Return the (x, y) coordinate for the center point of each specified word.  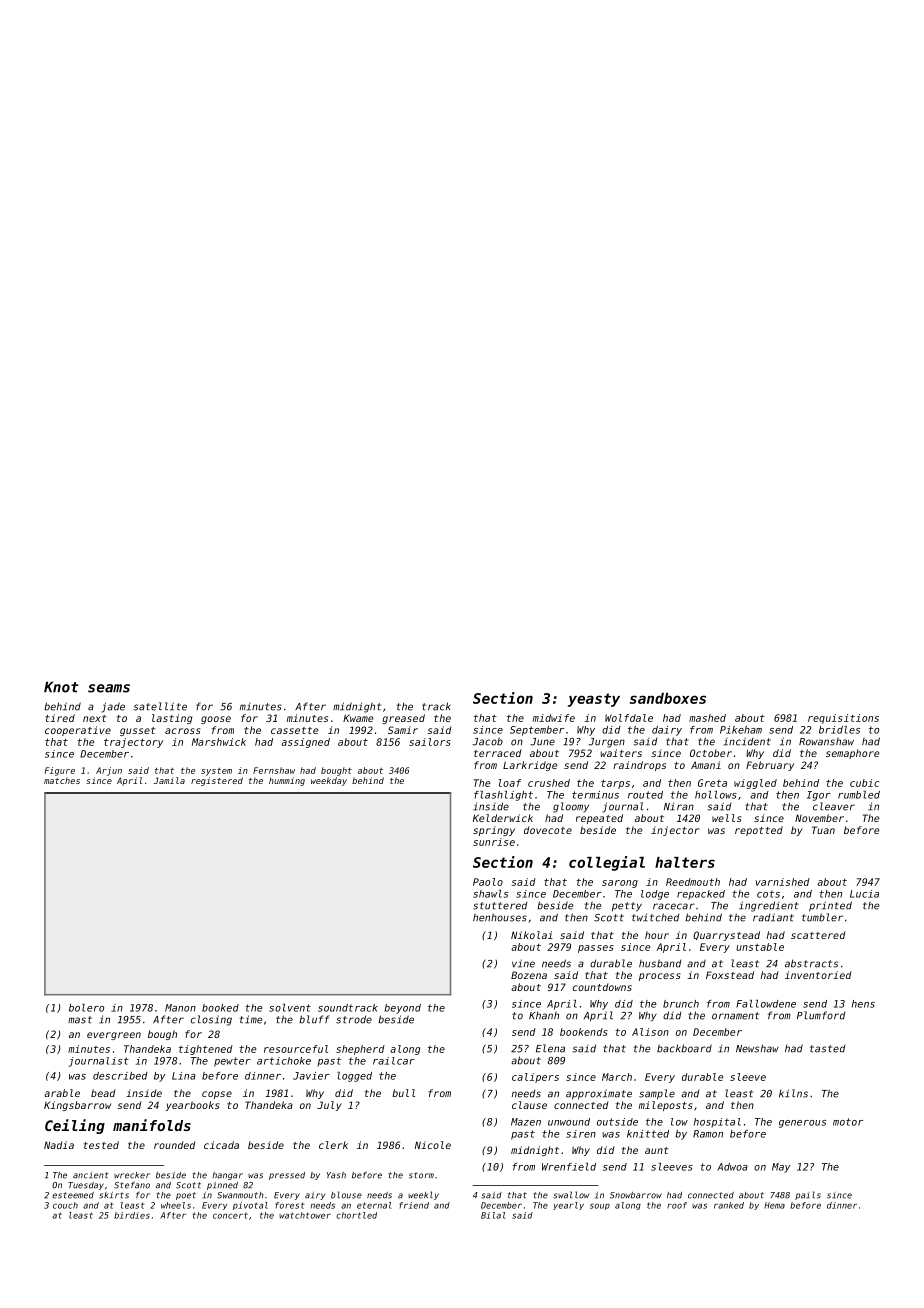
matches (62, 781)
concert (230, 1216)
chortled (356, 1215)
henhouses (500, 917)
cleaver (834, 806)
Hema (774, 1205)
